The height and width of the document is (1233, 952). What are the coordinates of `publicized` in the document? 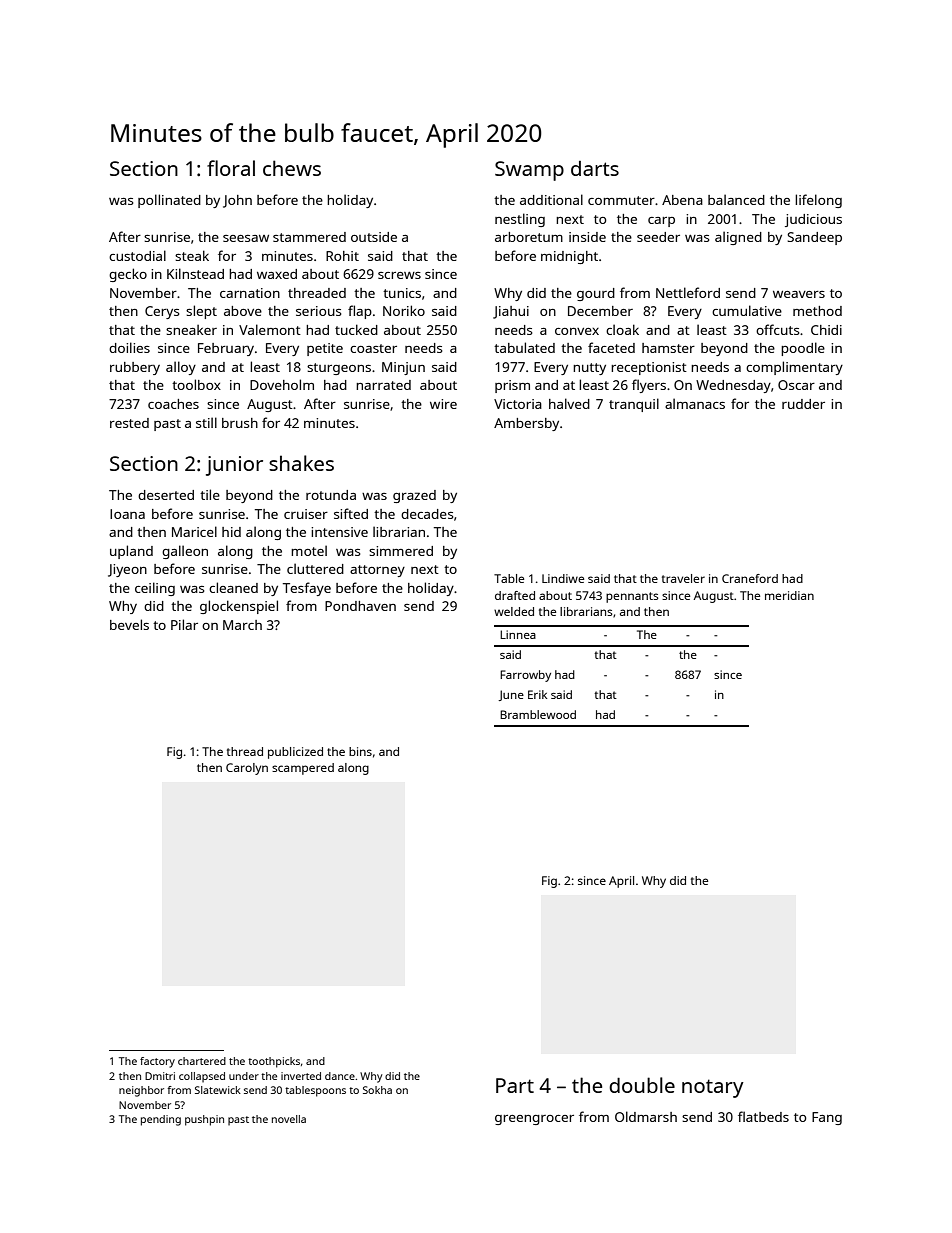 It's located at (295, 753).
